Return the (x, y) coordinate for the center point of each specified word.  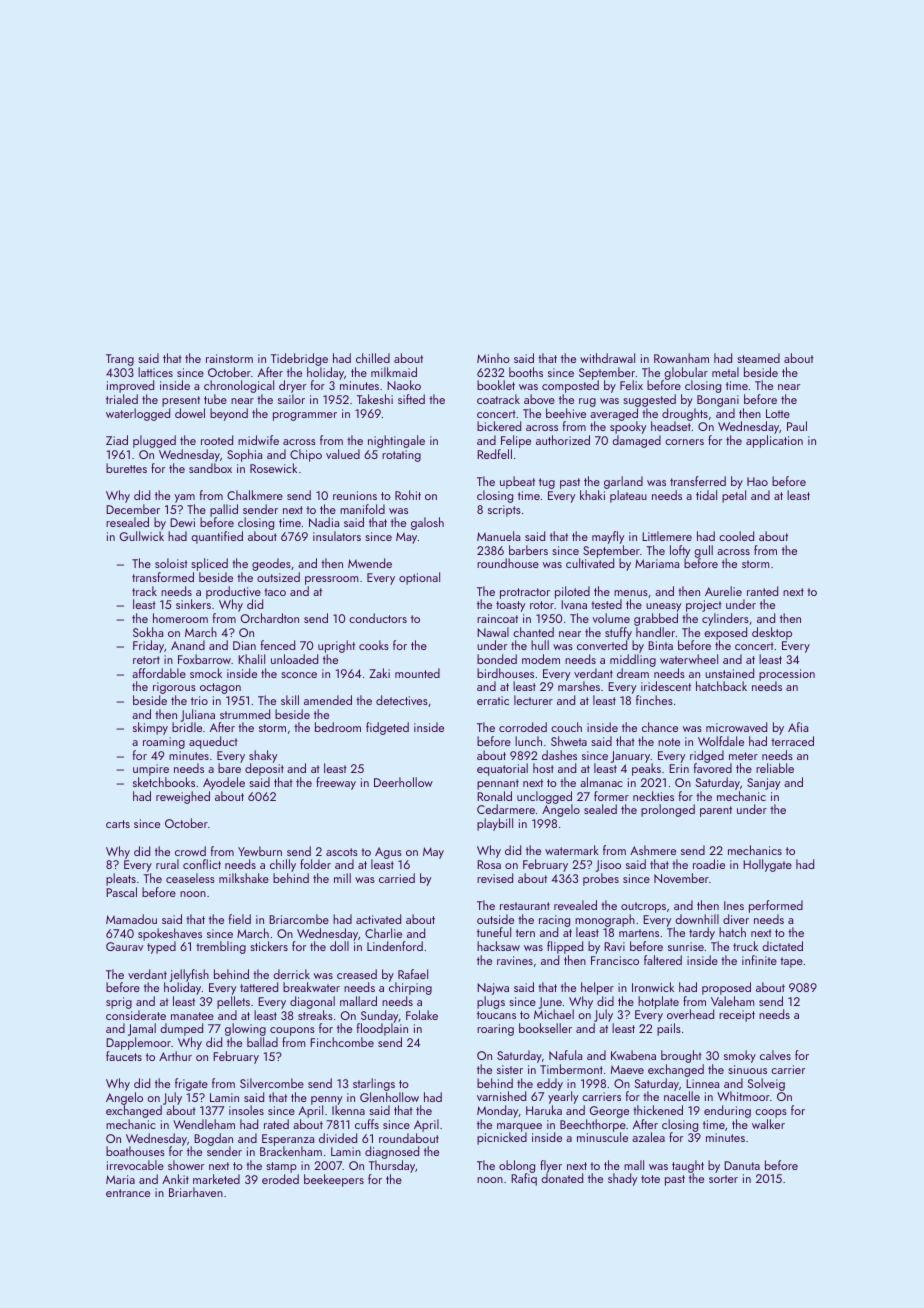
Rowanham (681, 358)
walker (768, 1124)
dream (633, 673)
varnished (501, 1096)
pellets (233, 1002)
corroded (523, 727)
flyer (551, 1167)
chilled (373, 358)
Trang (120, 360)
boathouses (135, 1151)
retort (146, 660)
